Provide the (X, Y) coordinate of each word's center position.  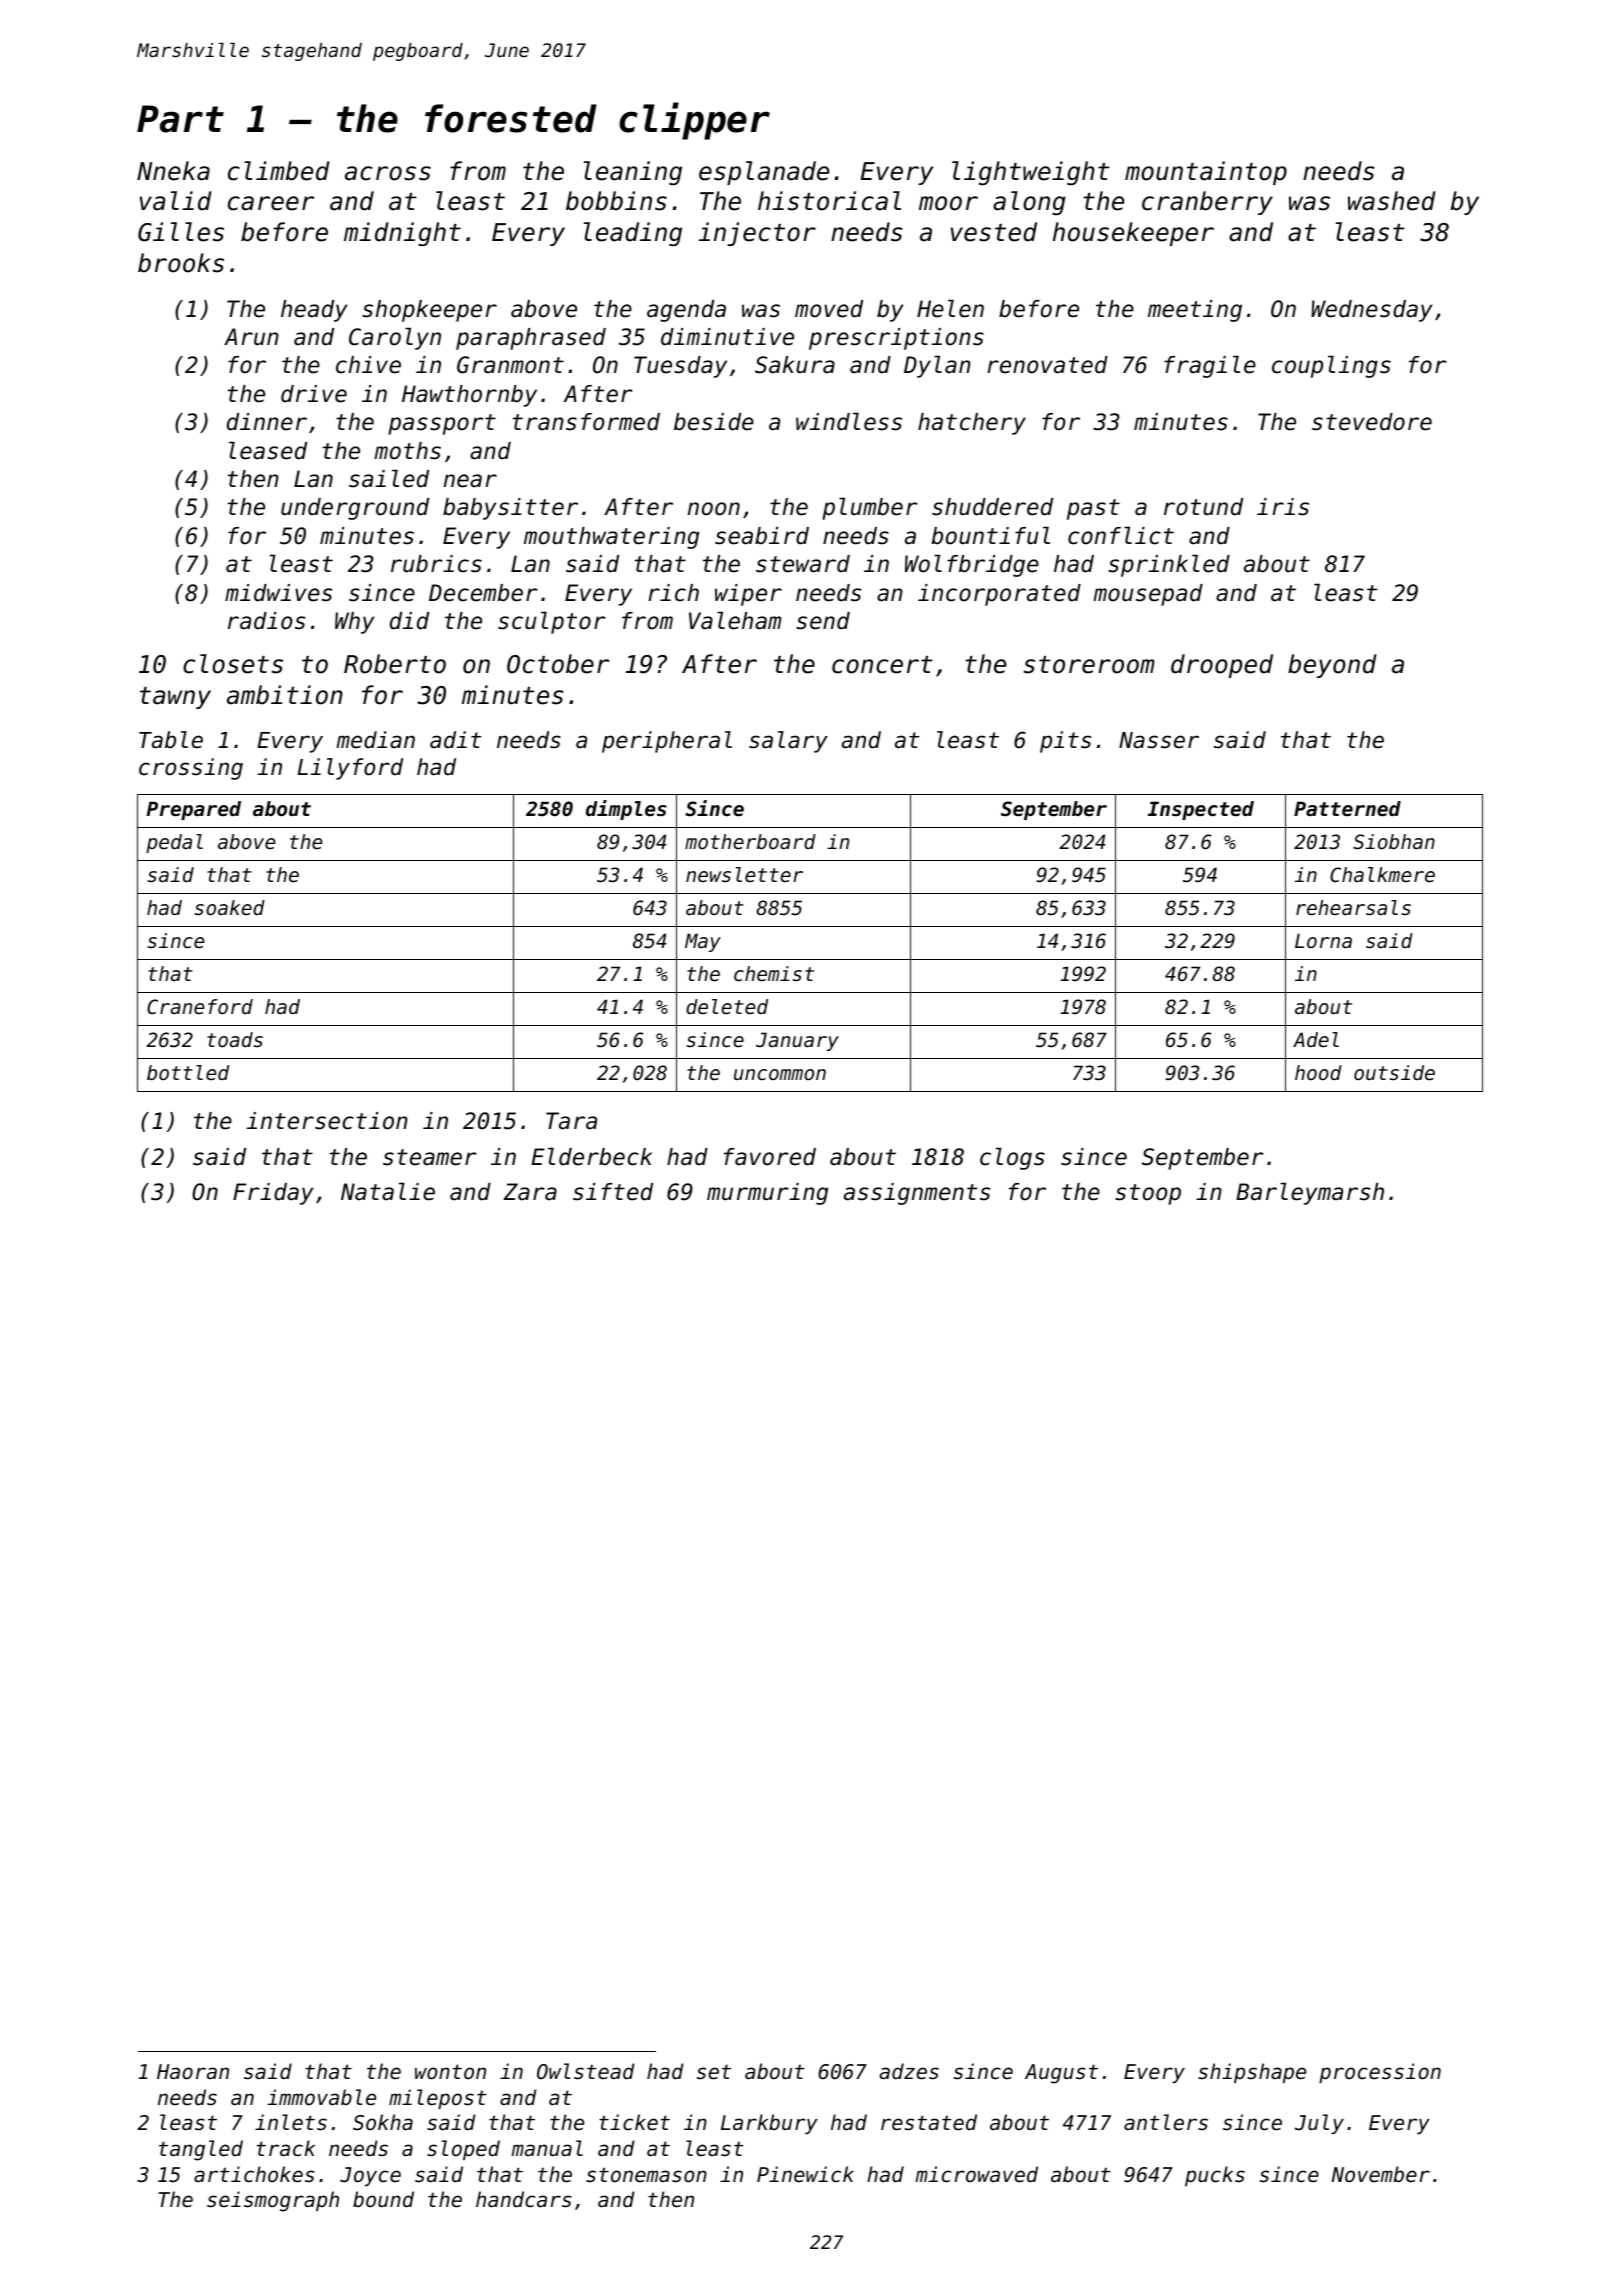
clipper (694, 121)
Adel (1316, 1039)
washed (1392, 201)
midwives (279, 593)
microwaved (976, 2174)
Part (180, 119)
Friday (273, 1194)
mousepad (1148, 595)
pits (1065, 742)
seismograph (273, 2201)
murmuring (767, 1194)
